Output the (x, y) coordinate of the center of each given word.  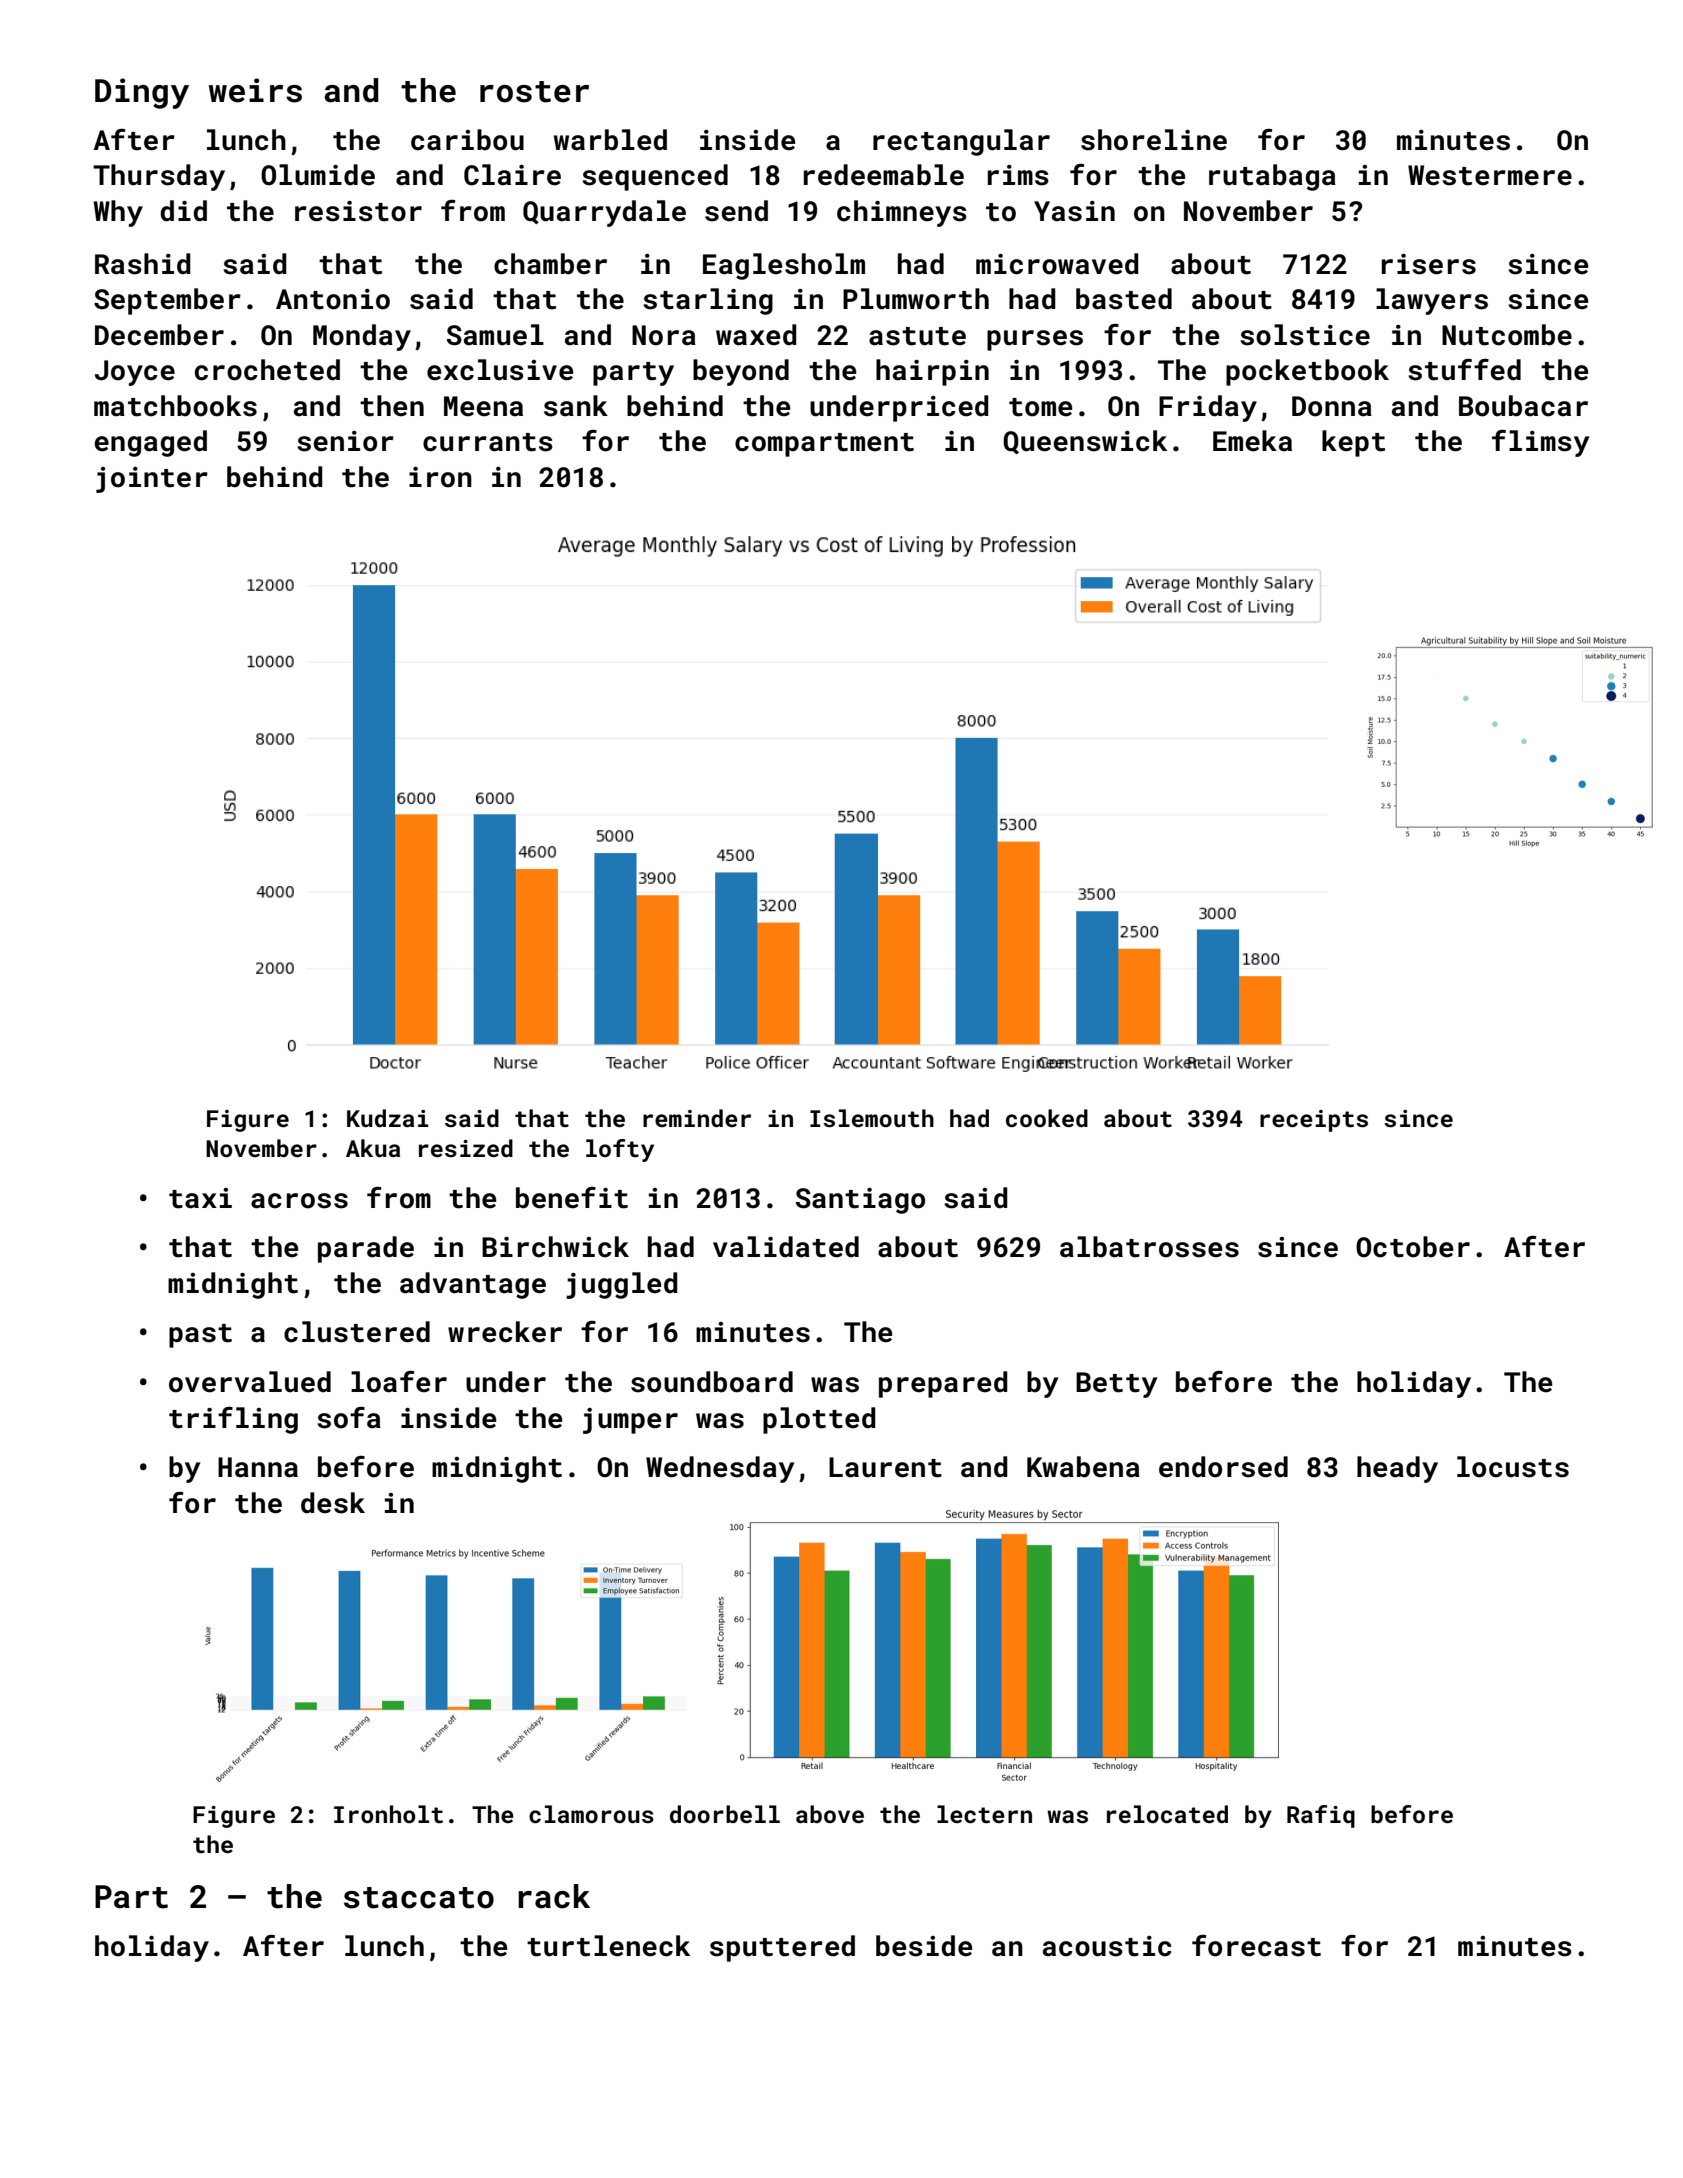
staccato (419, 1898)
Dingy (142, 93)
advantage (473, 1285)
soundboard (712, 1382)
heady (1397, 1469)
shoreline (1154, 140)
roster (534, 92)
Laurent (885, 1467)
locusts (1513, 1467)
